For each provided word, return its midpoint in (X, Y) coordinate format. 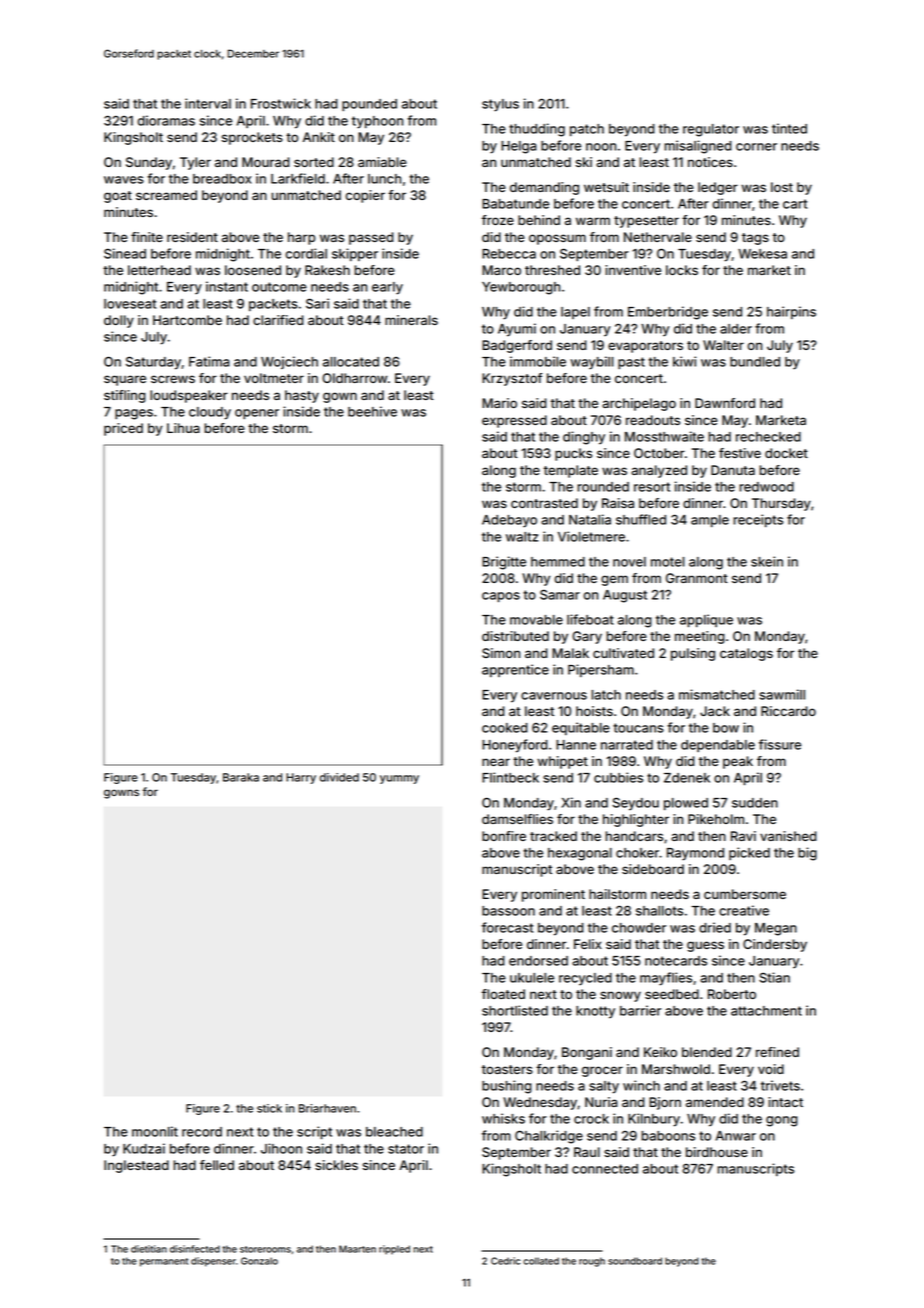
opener (257, 414)
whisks (503, 1118)
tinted (789, 128)
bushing (507, 1087)
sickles (336, 1165)
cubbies (618, 777)
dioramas (166, 120)
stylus (500, 105)
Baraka (241, 777)
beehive (372, 411)
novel (629, 562)
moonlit (155, 1131)
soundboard (635, 1261)
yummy (399, 779)
